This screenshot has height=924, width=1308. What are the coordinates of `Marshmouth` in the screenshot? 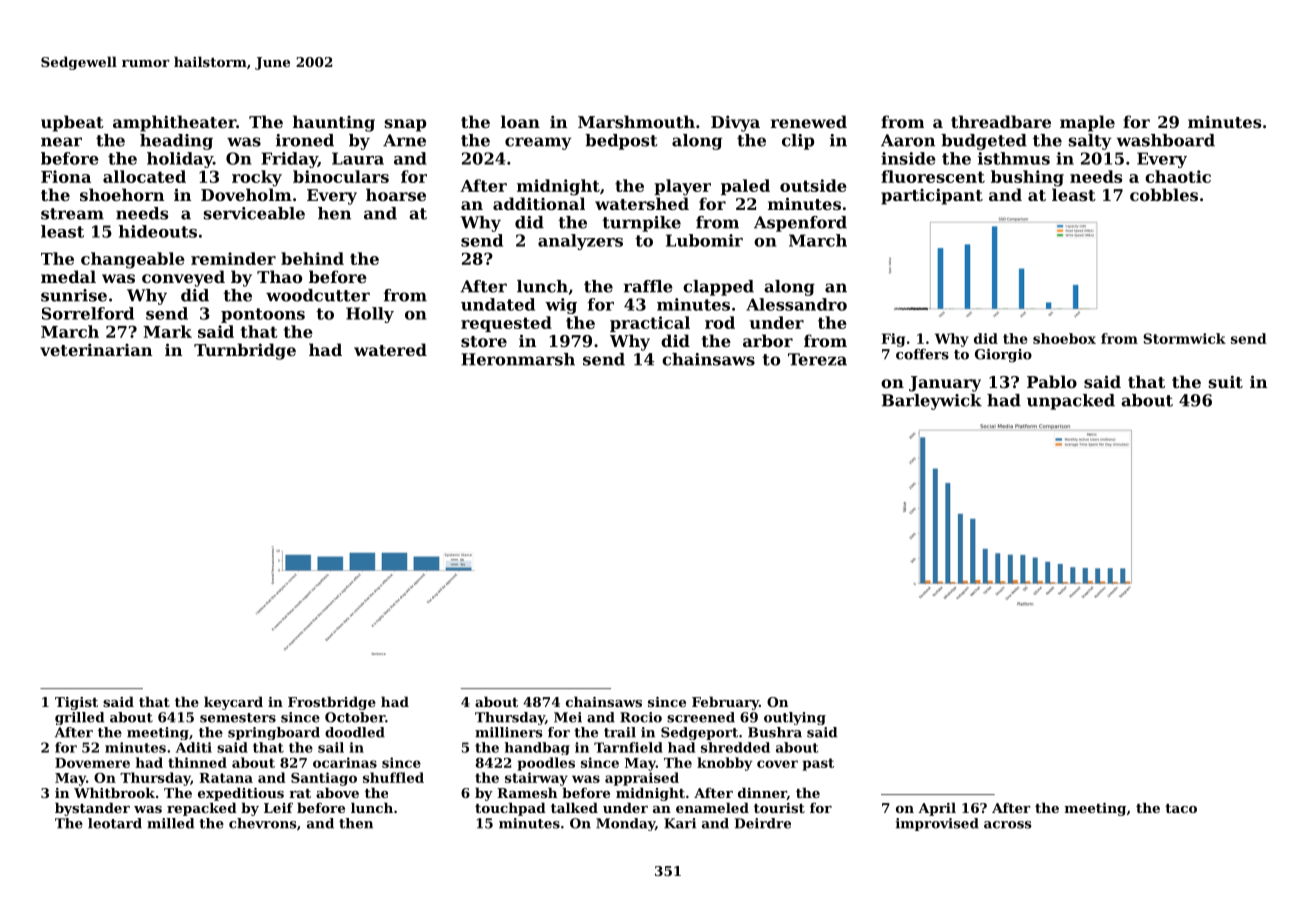 It's located at (636, 121).
